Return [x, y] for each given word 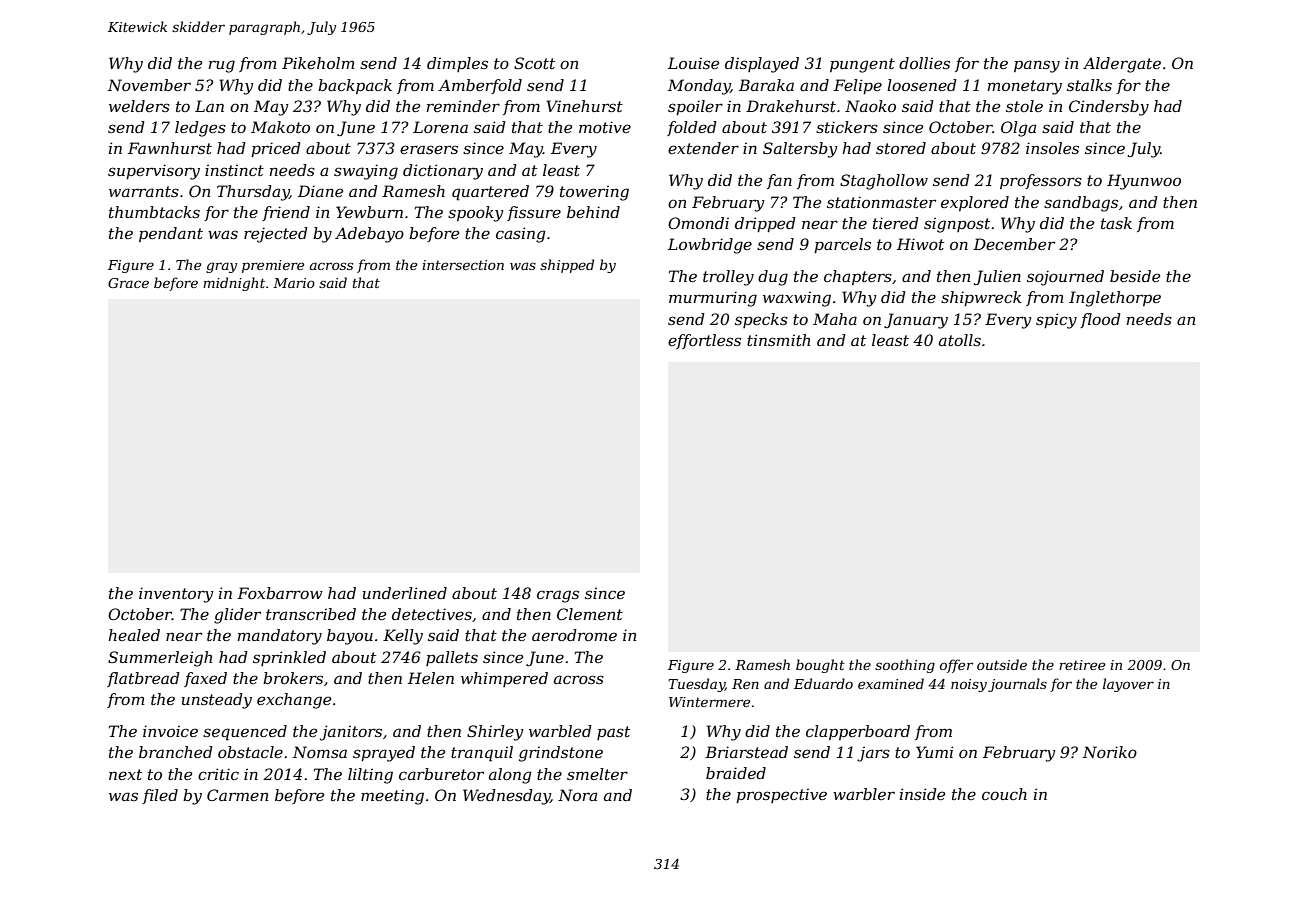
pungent [862, 65]
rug [222, 66]
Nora [577, 795]
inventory [176, 595]
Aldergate [1122, 65]
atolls [960, 340]
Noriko [1109, 752]
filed [160, 796]
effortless [704, 341]
